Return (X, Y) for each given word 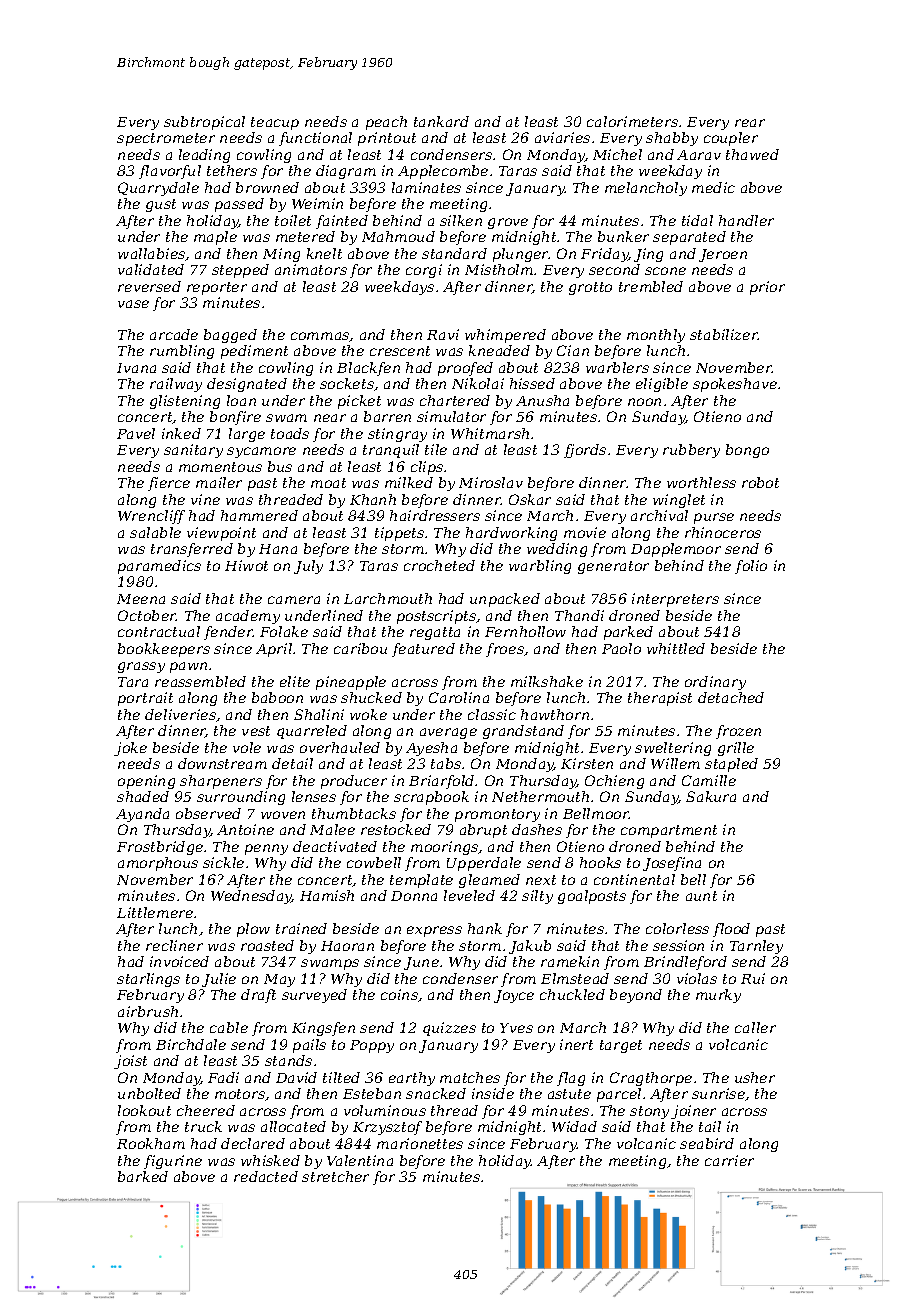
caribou (360, 648)
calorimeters (632, 121)
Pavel (136, 433)
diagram (346, 172)
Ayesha (431, 749)
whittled (676, 648)
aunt (701, 896)
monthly (656, 336)
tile (436, 449)
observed (208, 813)
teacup (275, 123)
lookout (144, 1110)
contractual (159, 631)
